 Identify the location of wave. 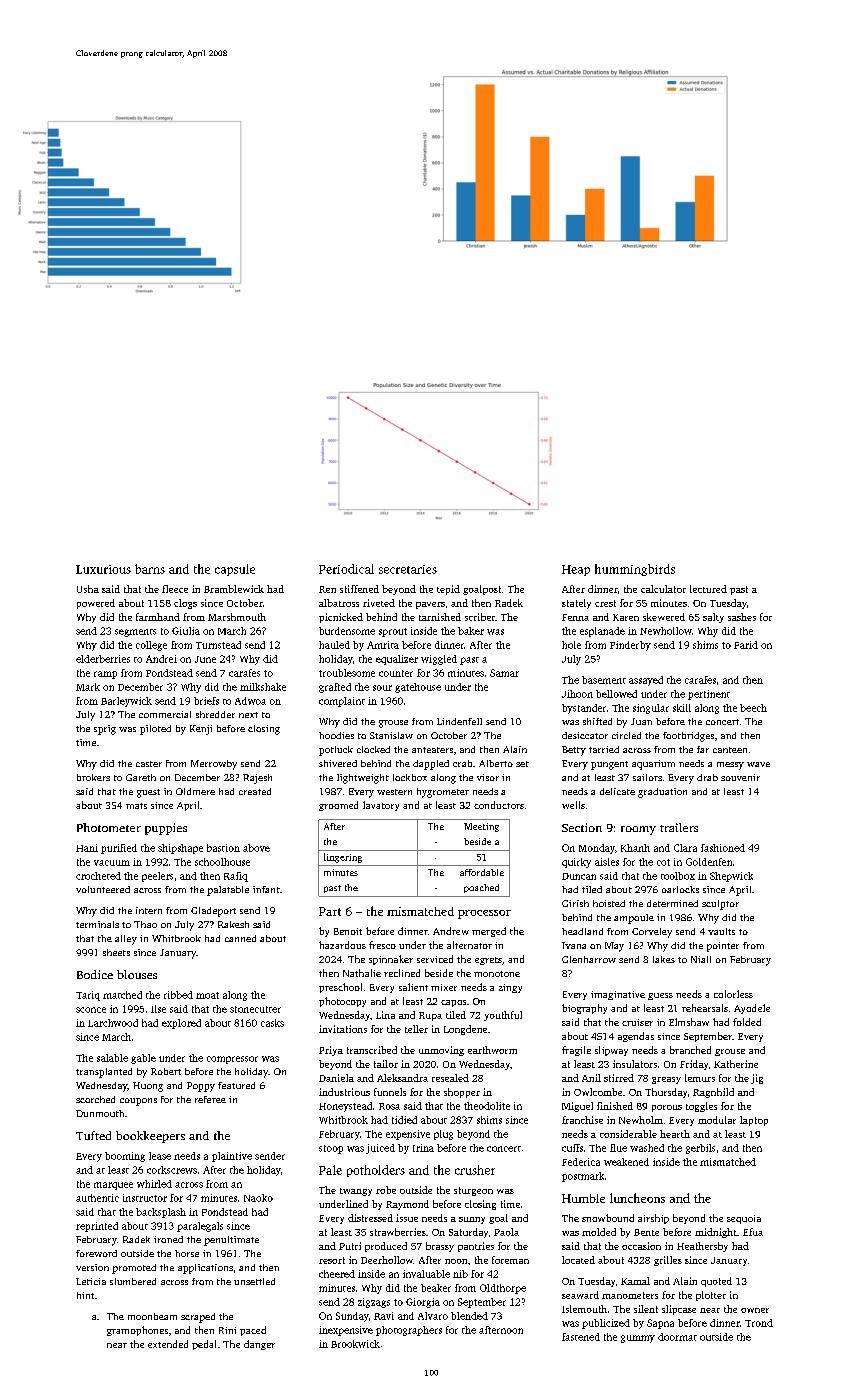
(758, 764).
